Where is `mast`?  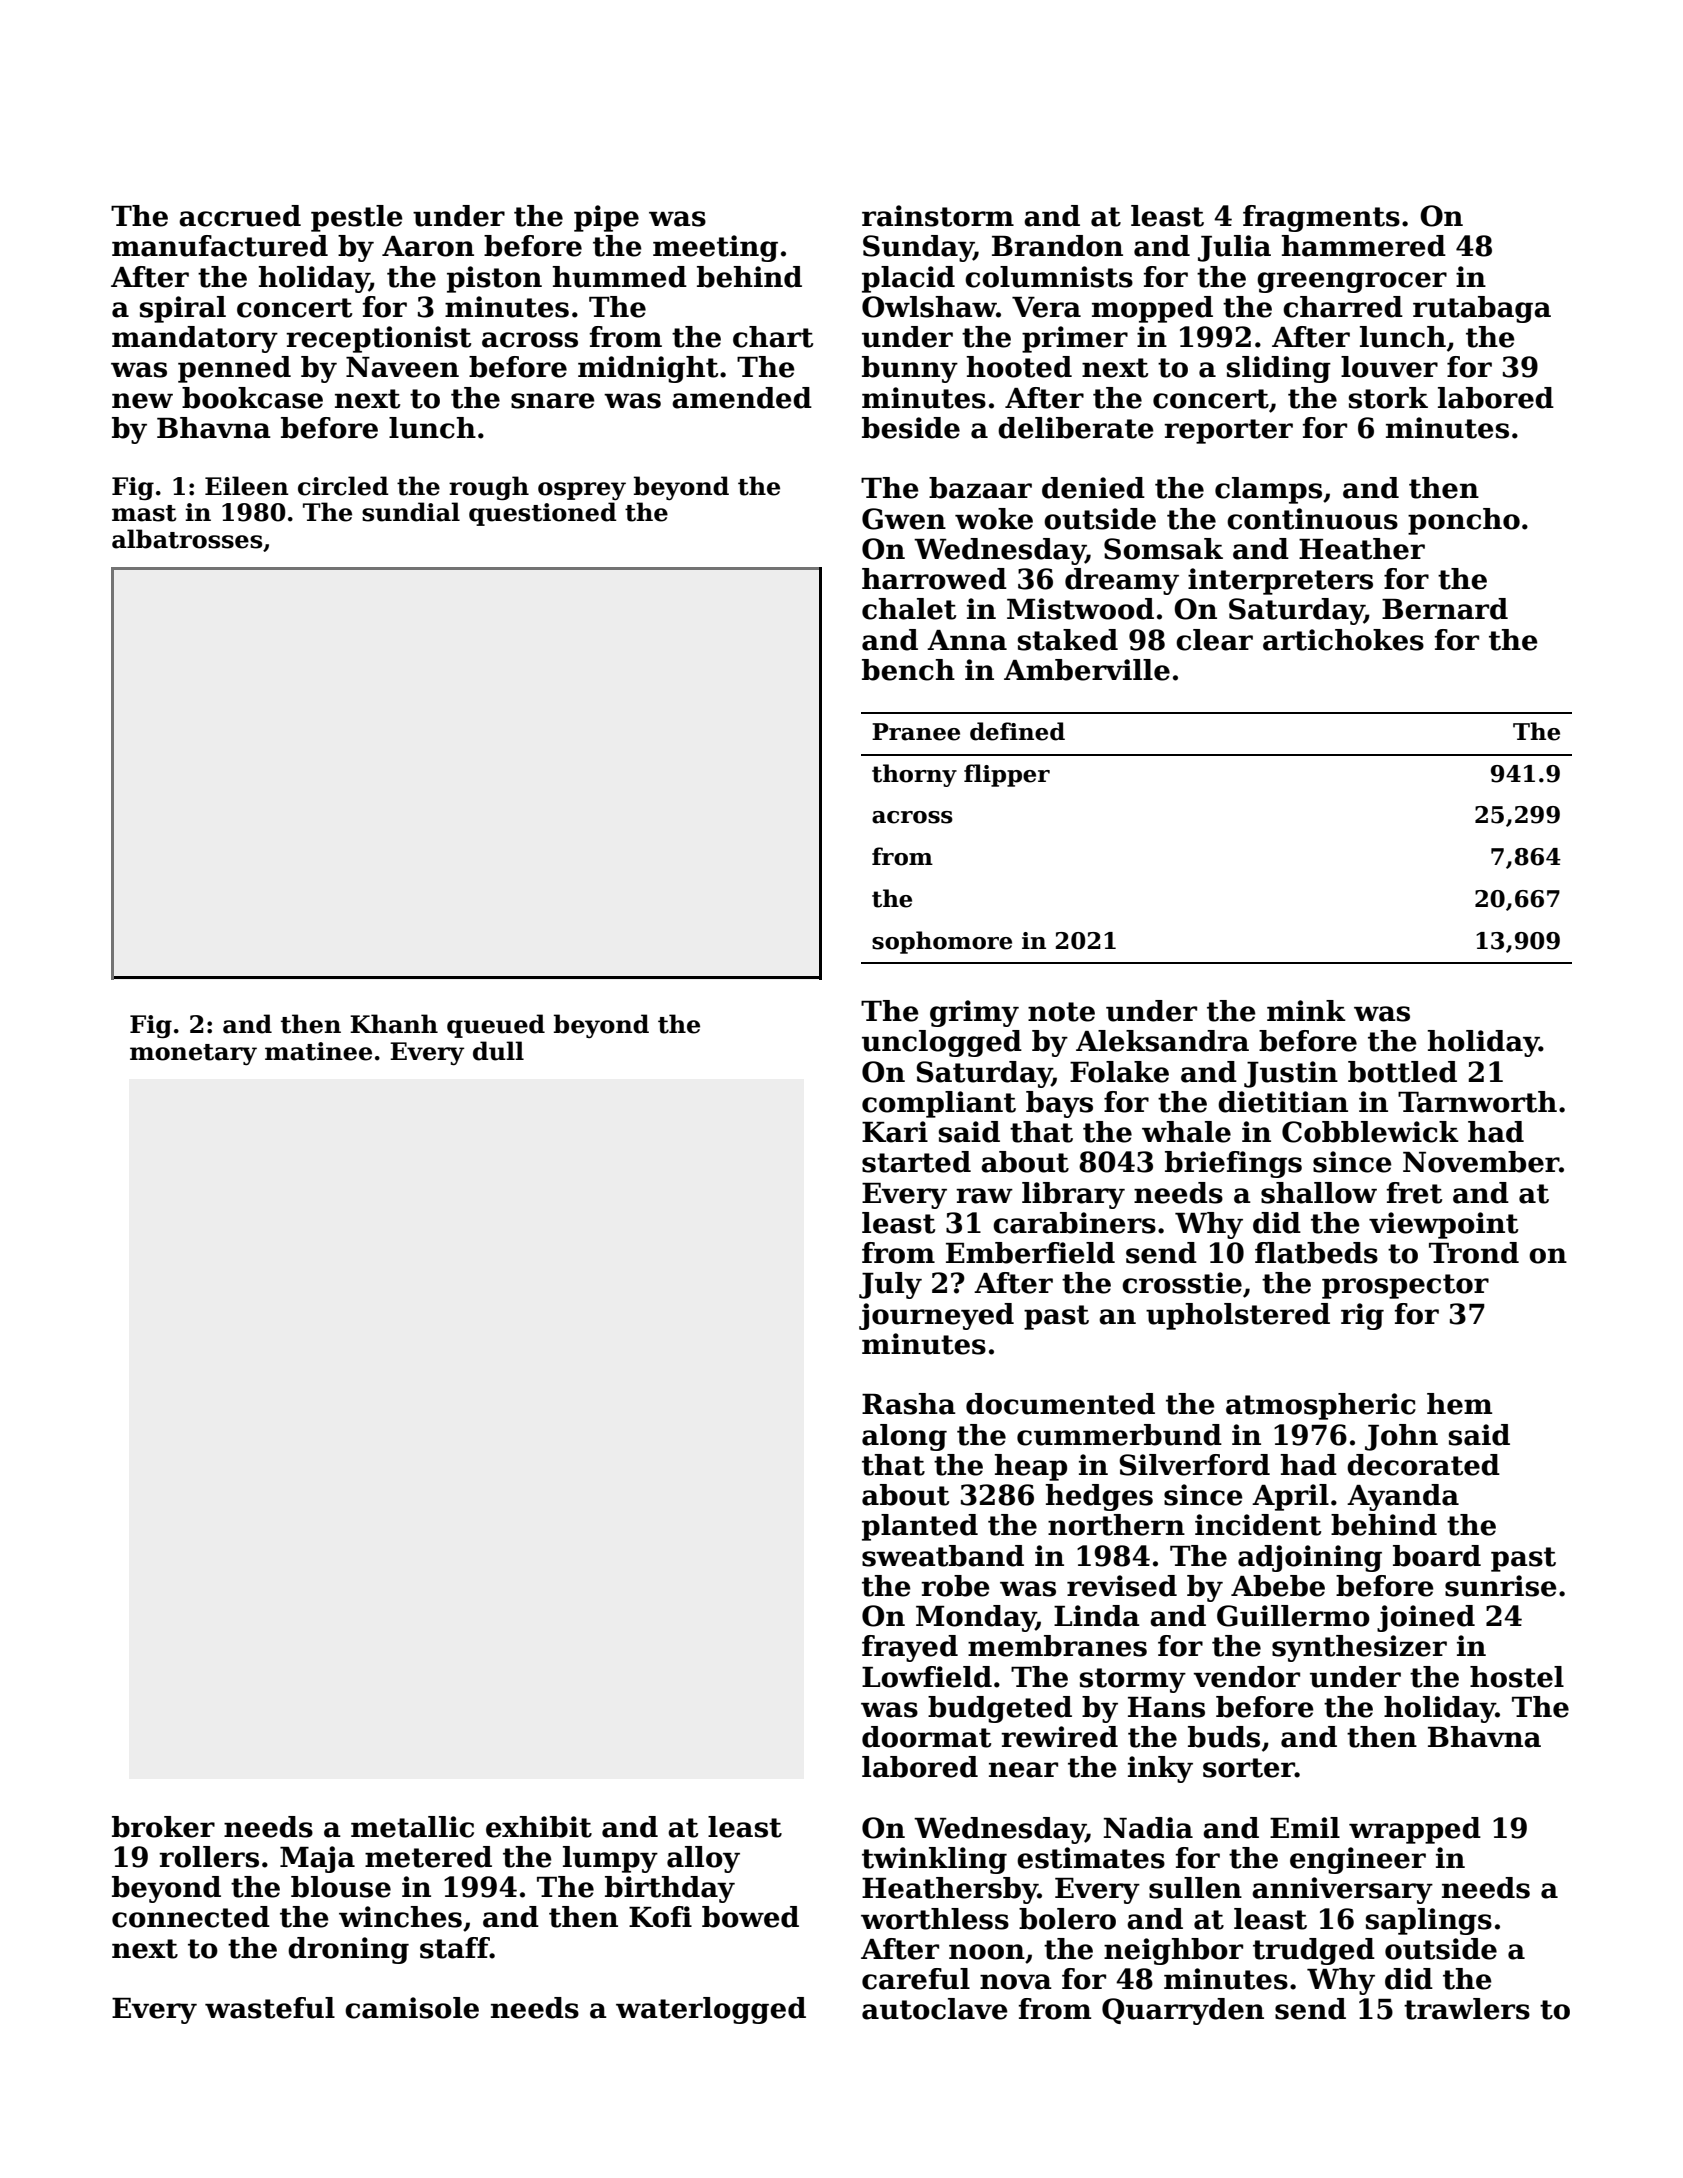 mast is located at coordinates (144, 513).
